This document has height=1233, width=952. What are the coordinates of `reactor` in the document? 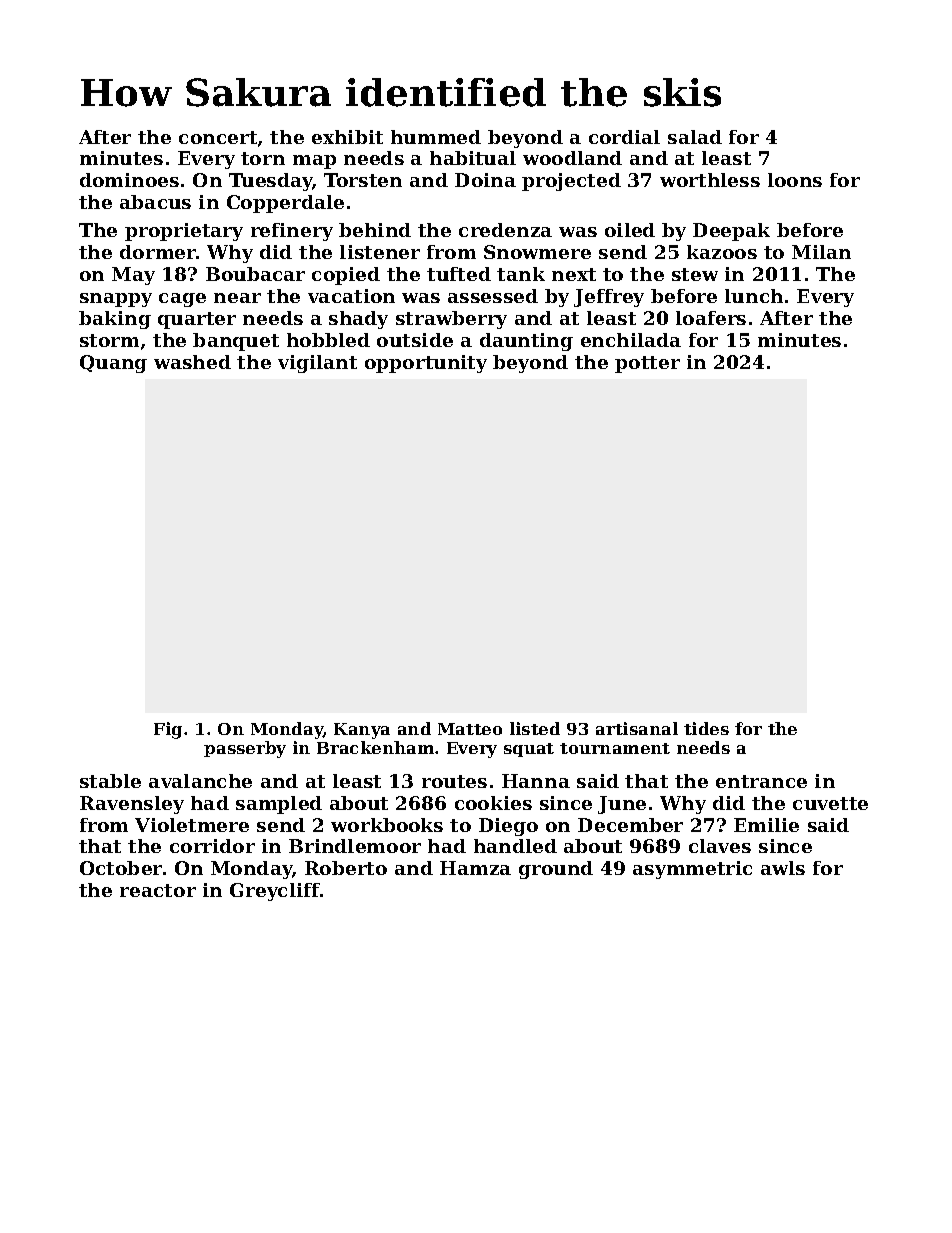 It's located at (158, 890).
